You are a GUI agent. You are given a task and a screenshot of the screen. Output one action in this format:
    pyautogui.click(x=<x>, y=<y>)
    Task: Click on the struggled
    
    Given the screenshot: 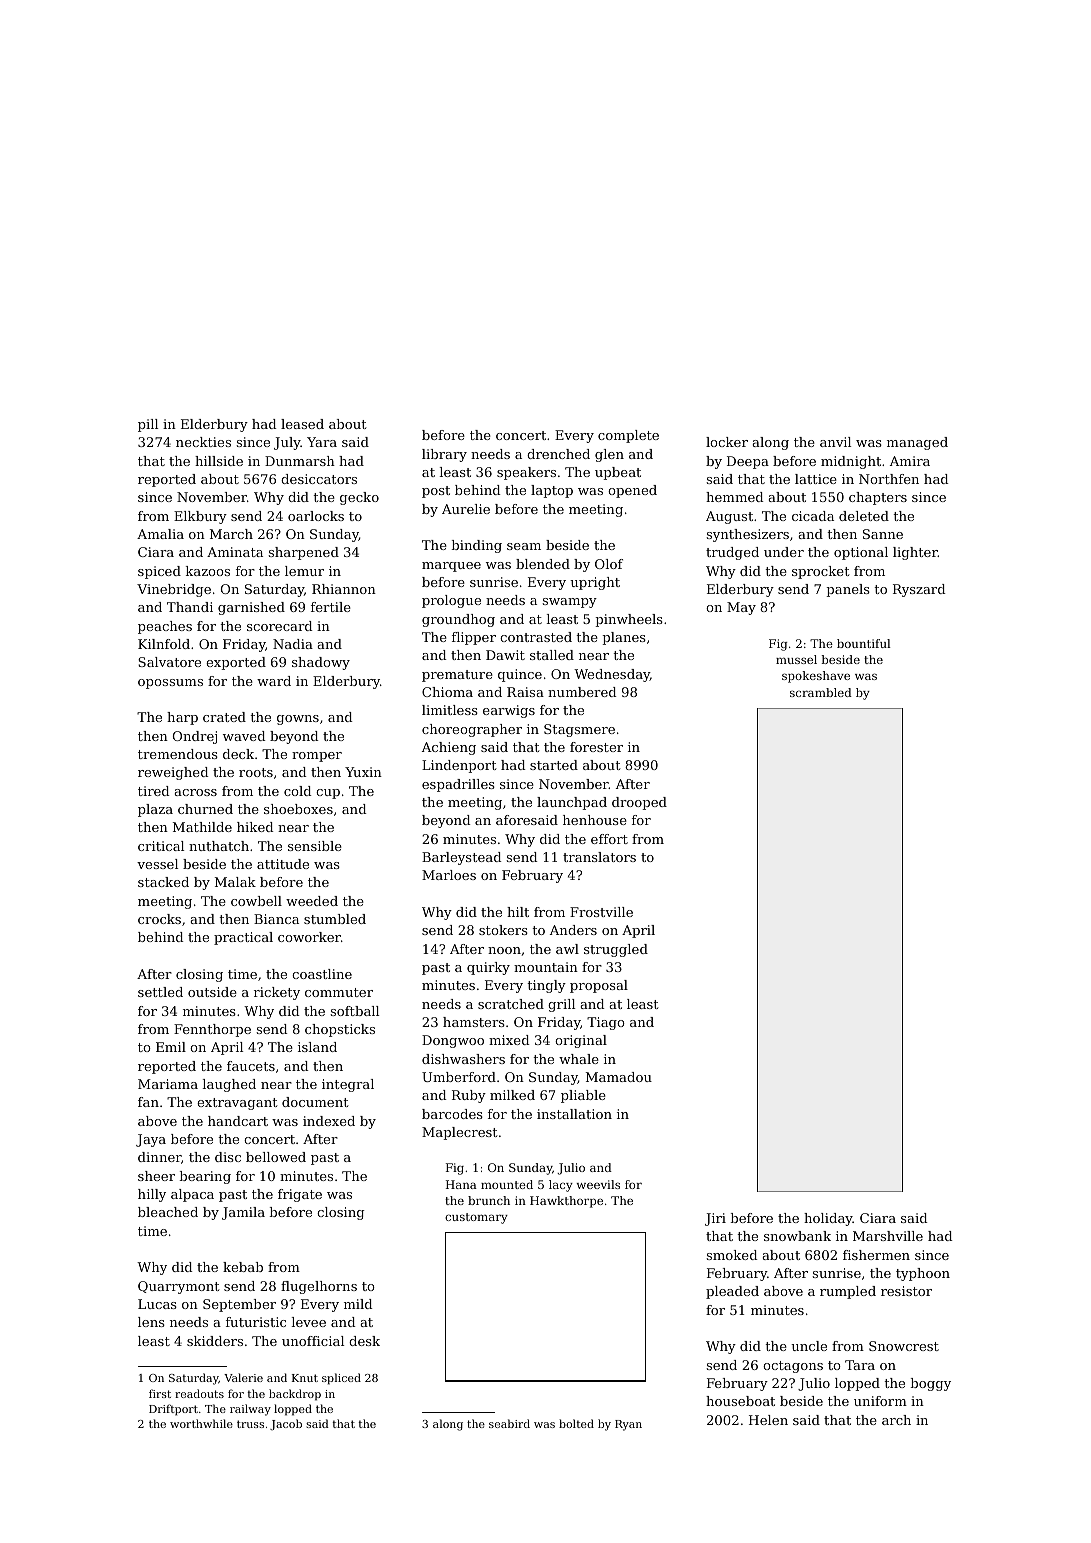 What is the action you would take?
    pyautogui.click(x=616, y=950)
